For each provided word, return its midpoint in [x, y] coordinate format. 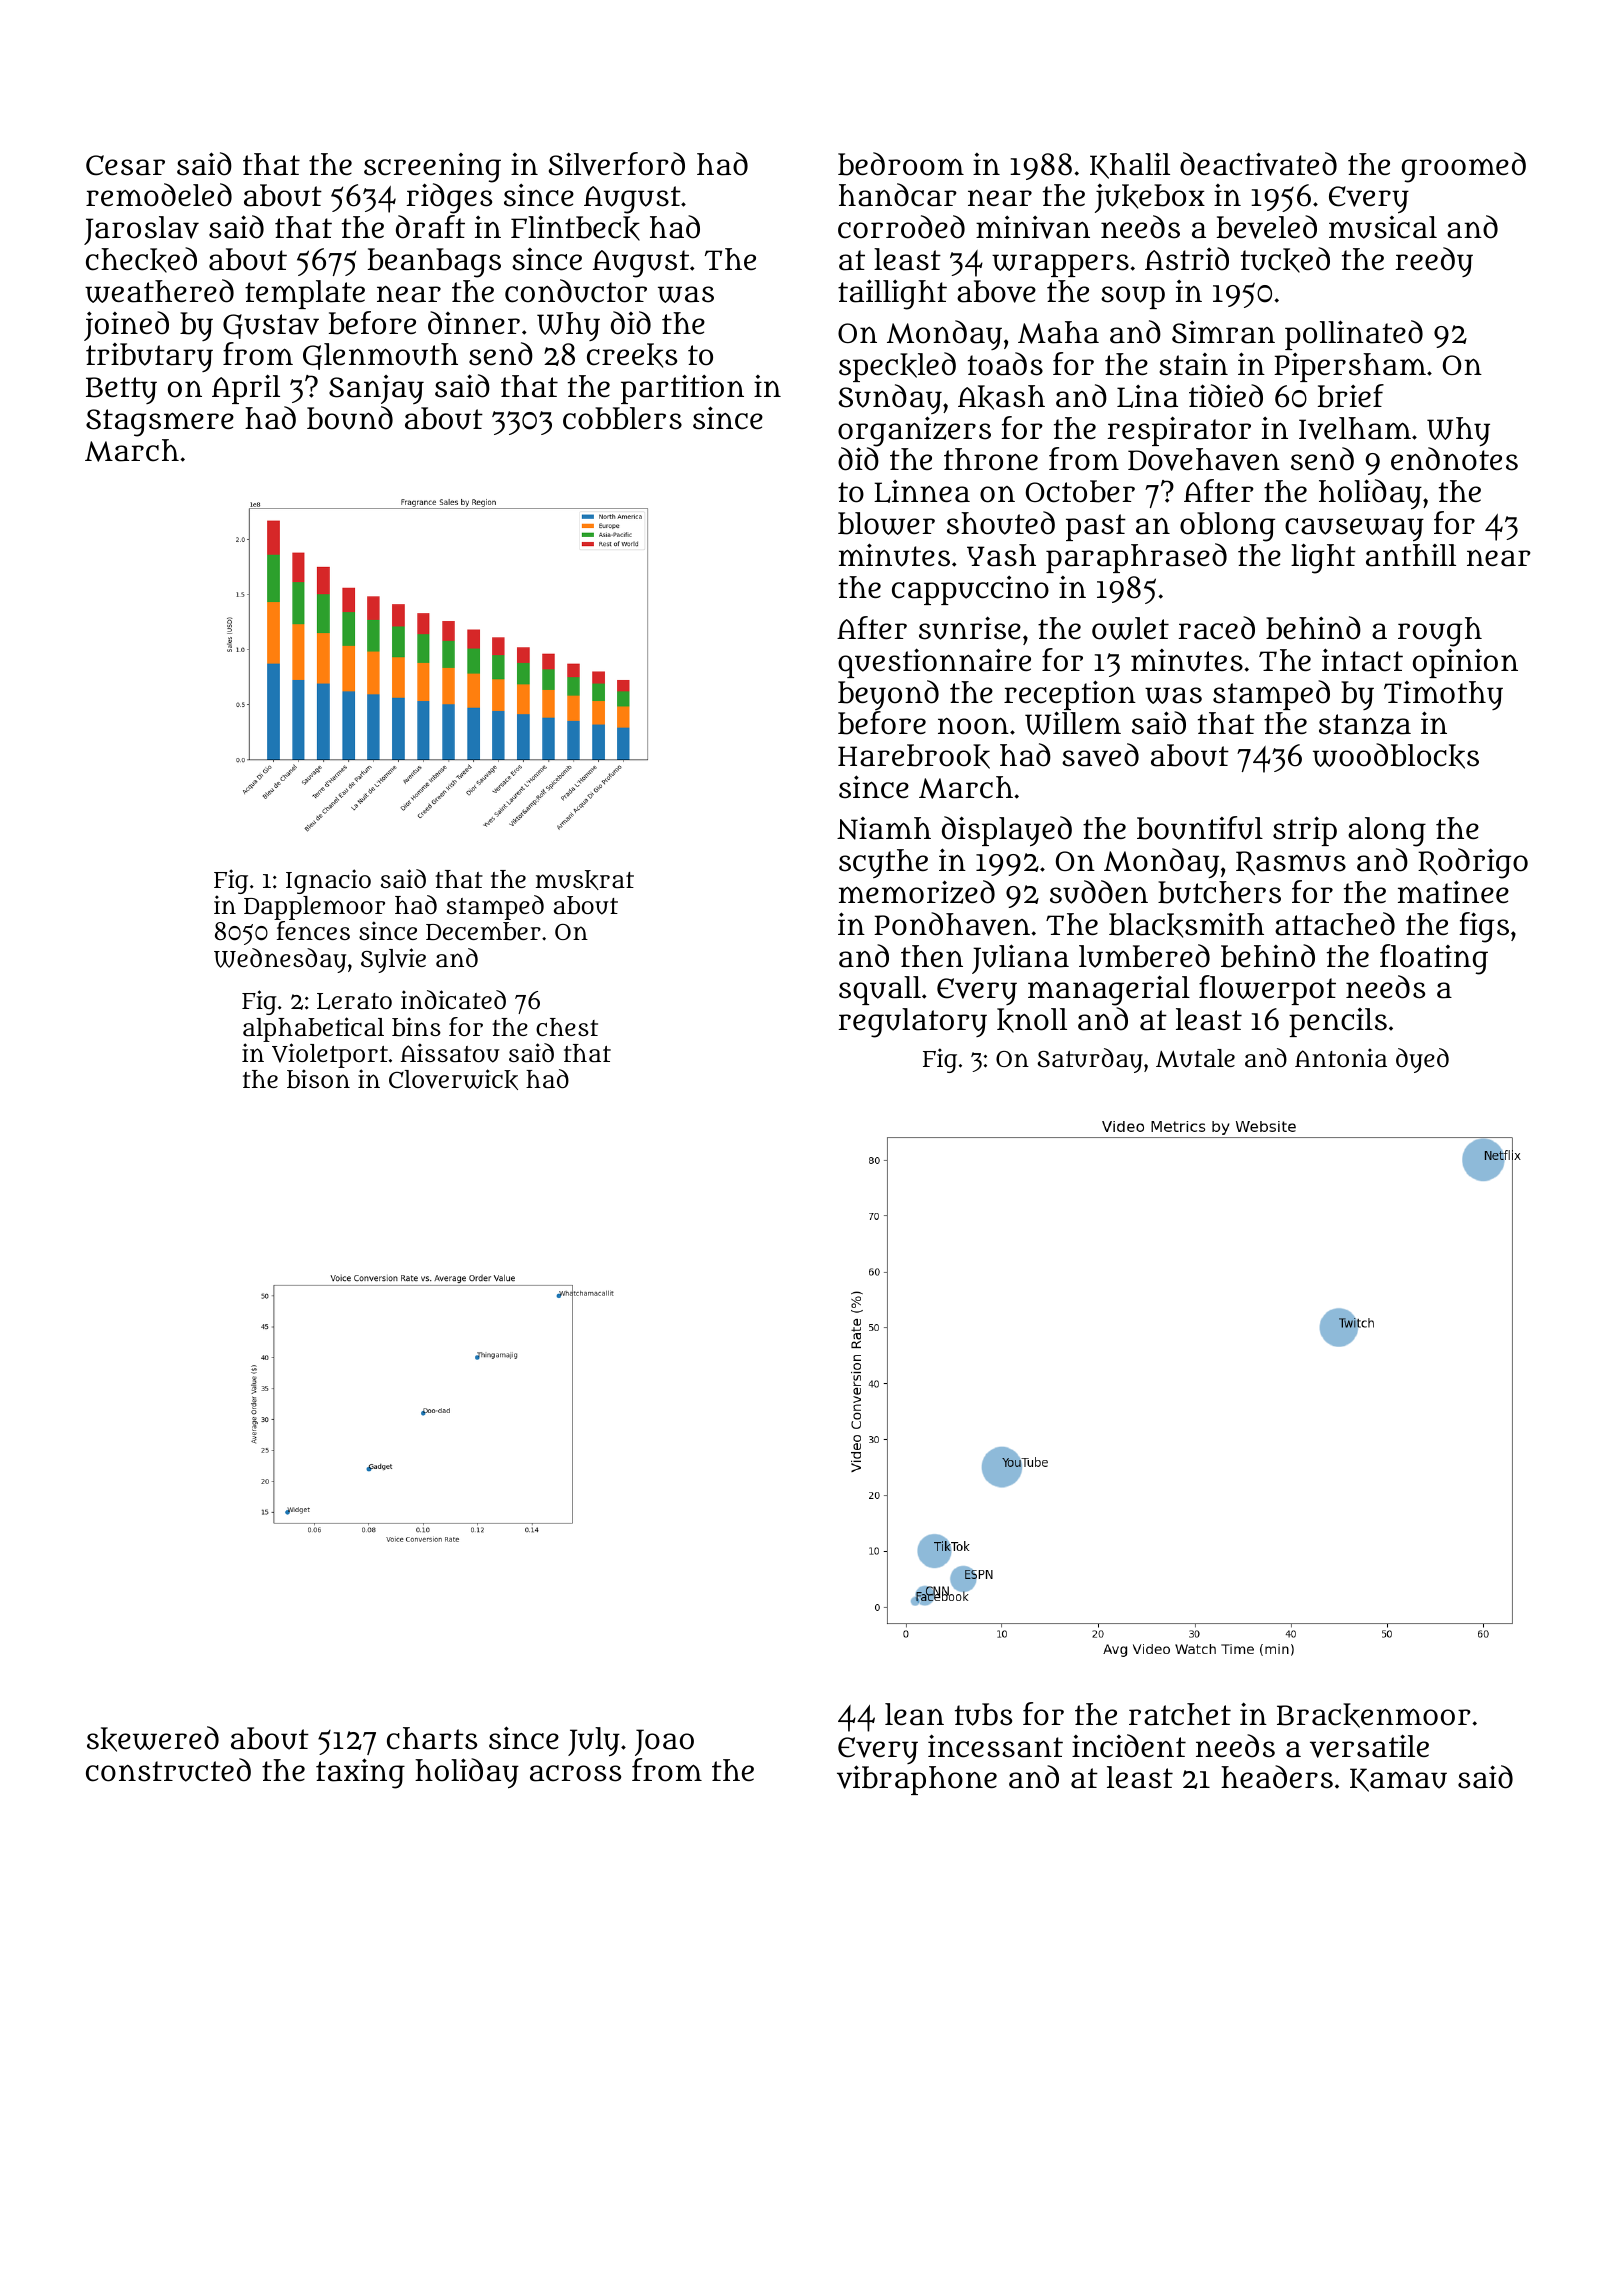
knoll [1032, 1020]
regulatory [913, 1023]
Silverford [617, 164]
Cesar [125, 165]
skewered [153, 1739]
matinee [1453, 892]
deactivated [1258, 164]
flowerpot [1267, 990]
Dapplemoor [314, 908]
